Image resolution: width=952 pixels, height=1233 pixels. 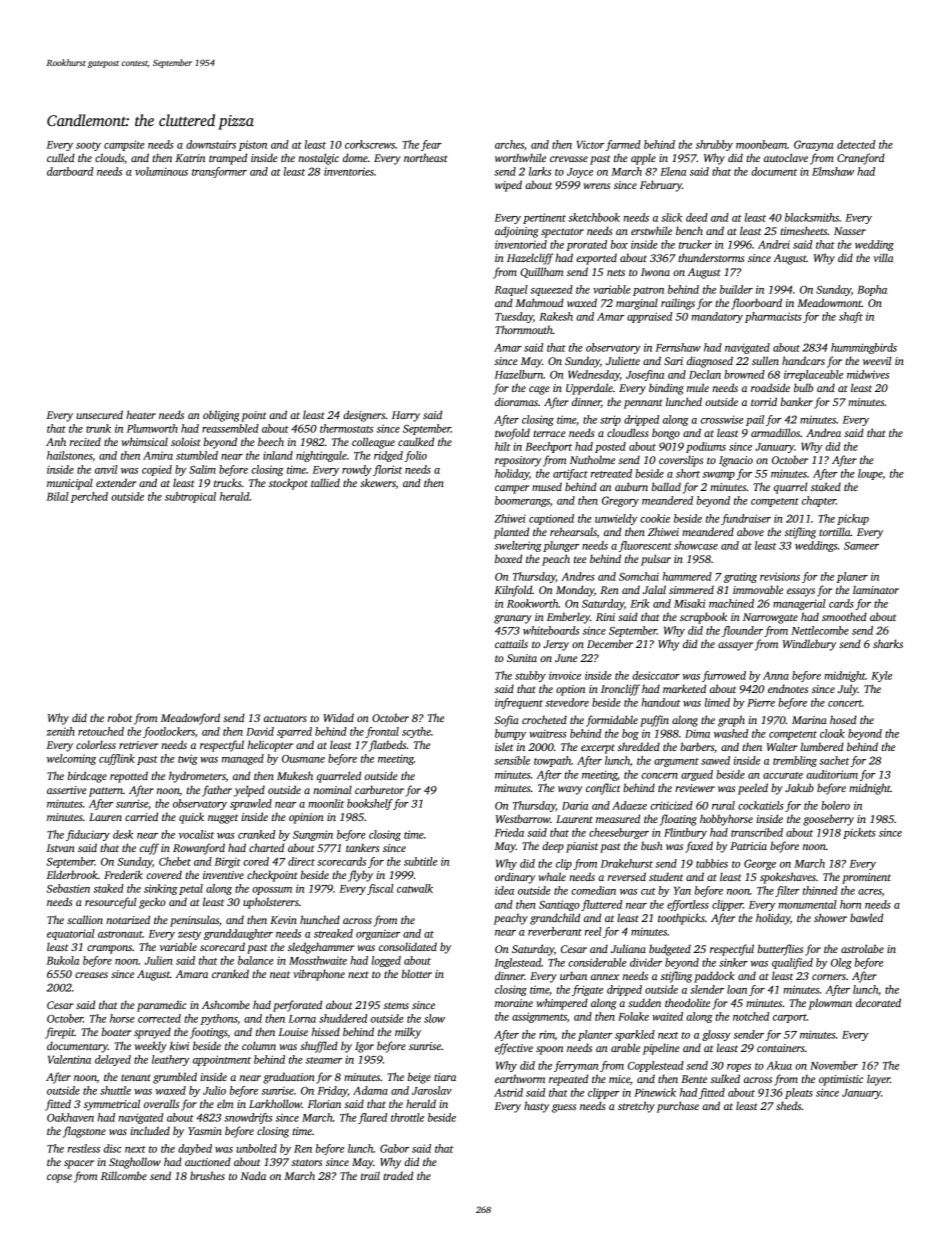 I want to click on piston, so click(x=253, y=145).
